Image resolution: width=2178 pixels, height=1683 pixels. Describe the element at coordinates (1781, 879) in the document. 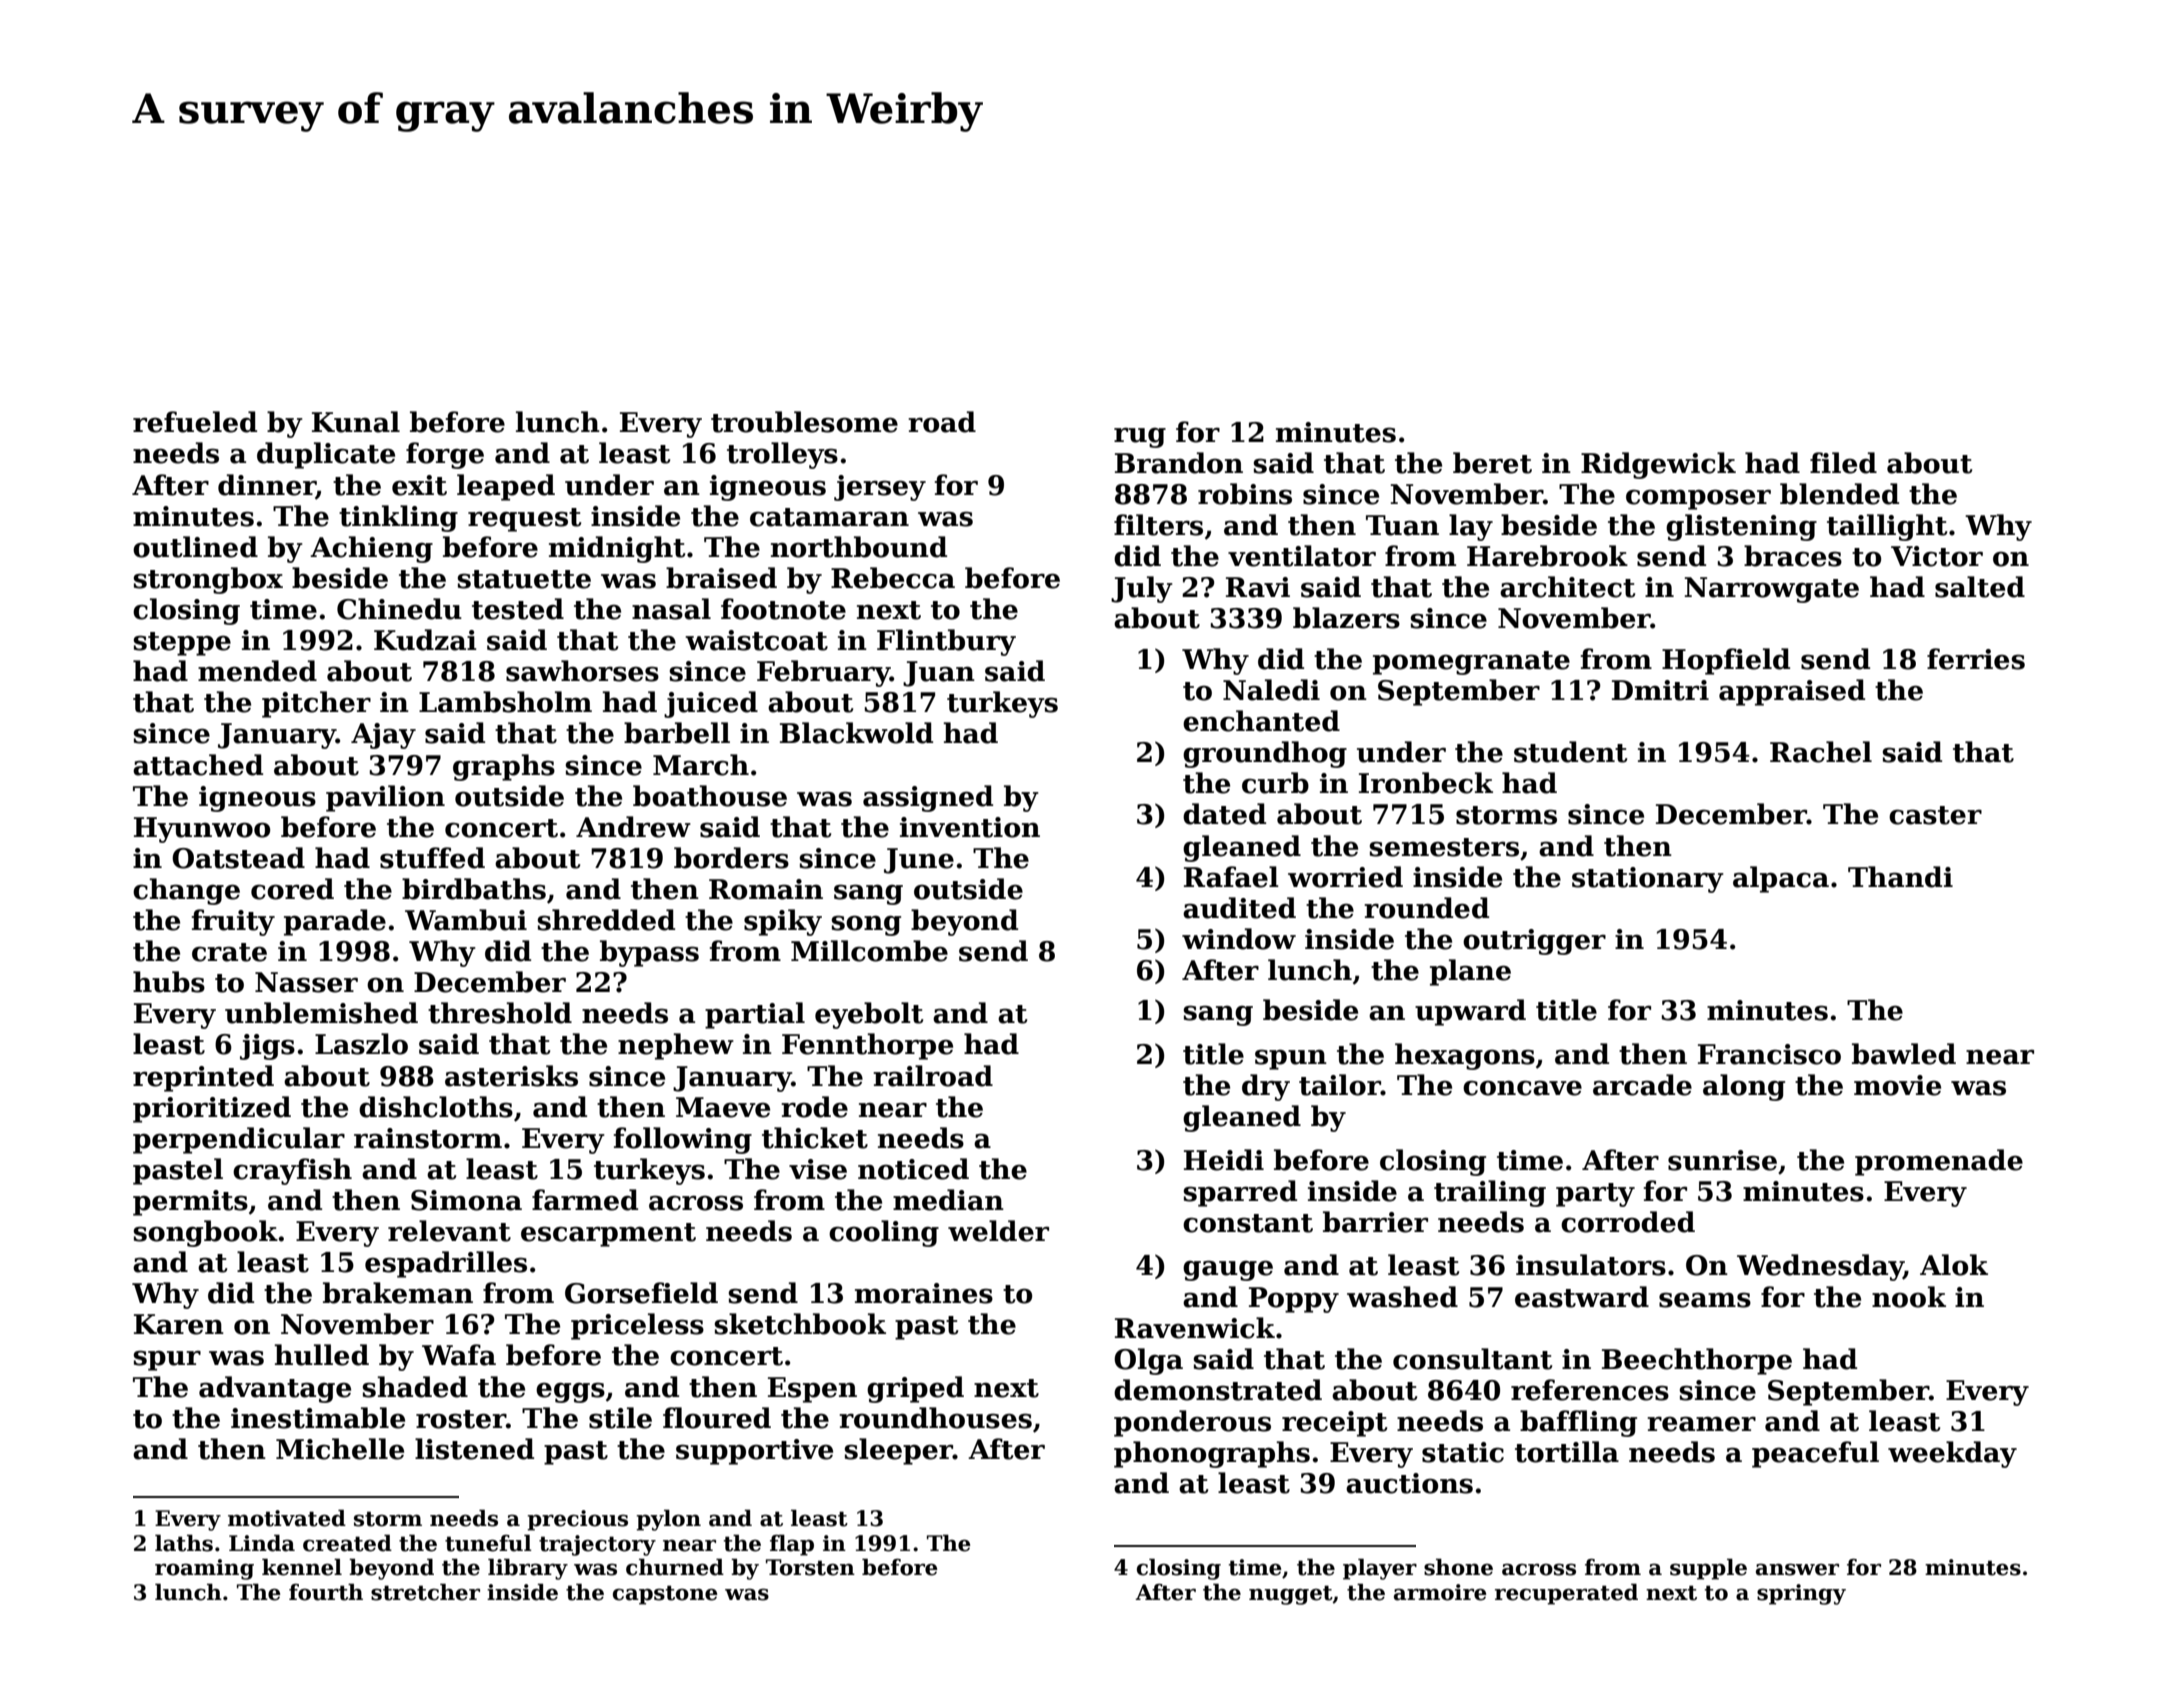

I see `alpaca` at that location.
